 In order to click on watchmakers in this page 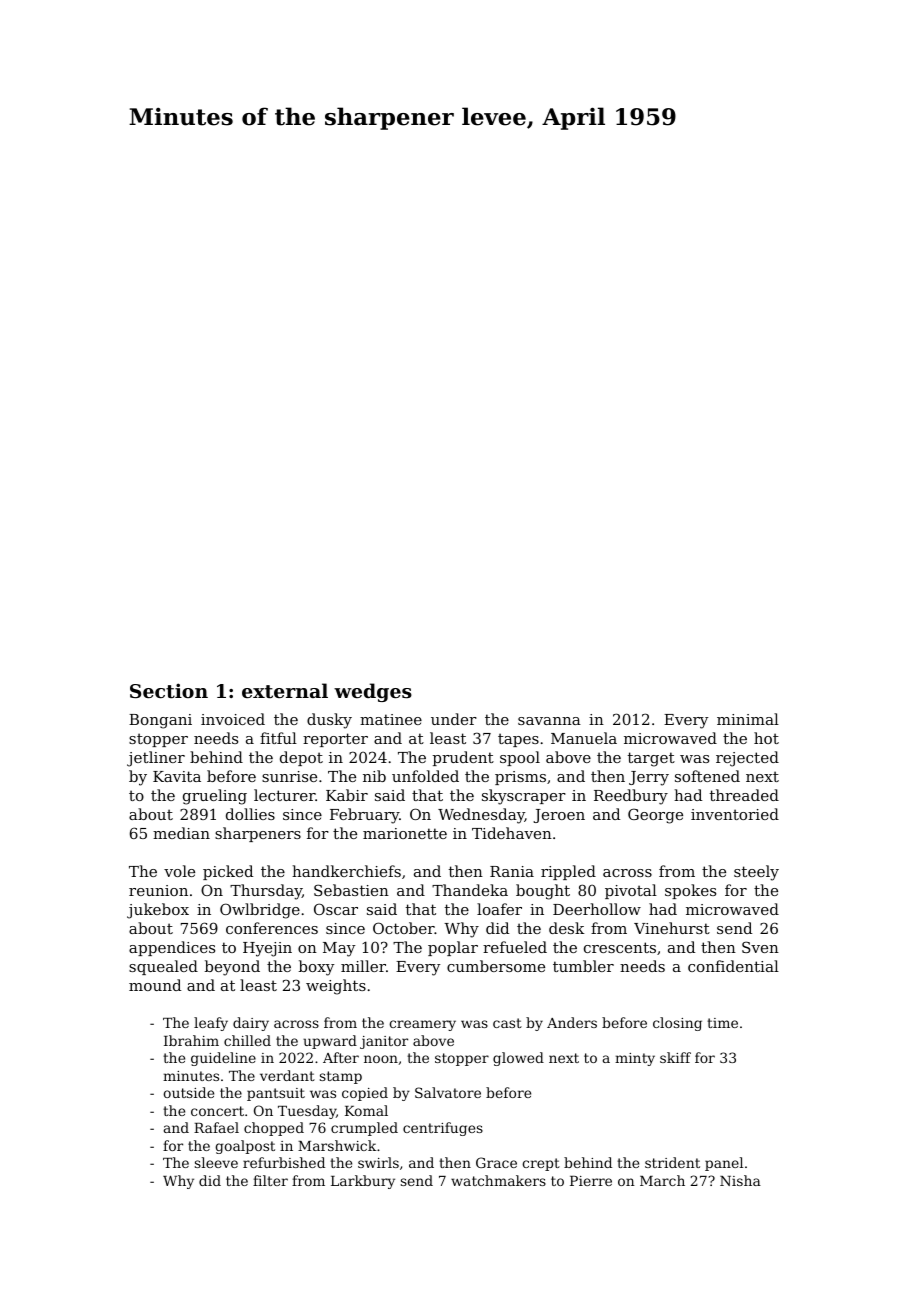, I will do `click(498, 1180)`.
